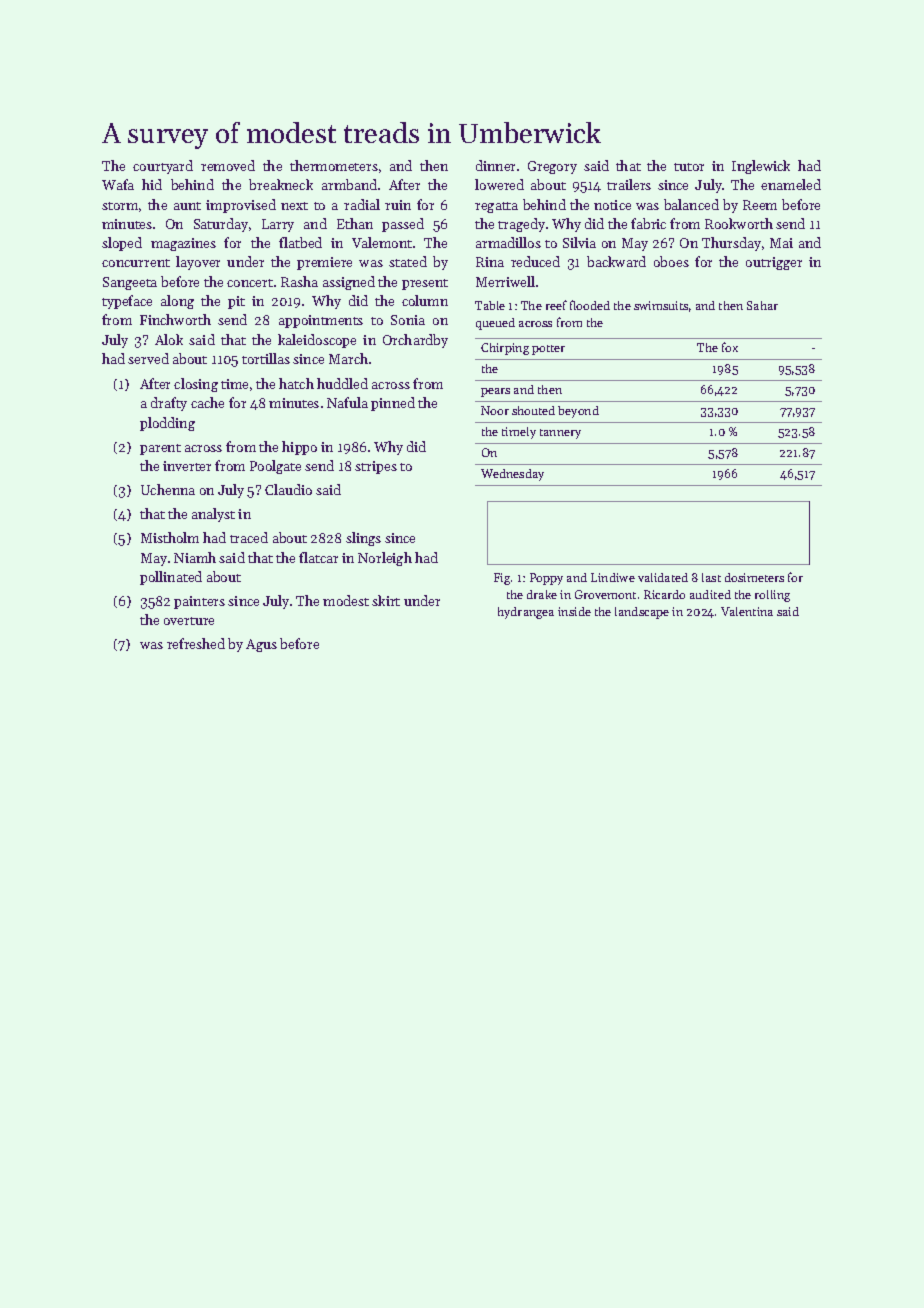 The image size is (924, 1308). Describe the element at coordinates (689, 167) in the screenshot. I see `tutor` at that location.
